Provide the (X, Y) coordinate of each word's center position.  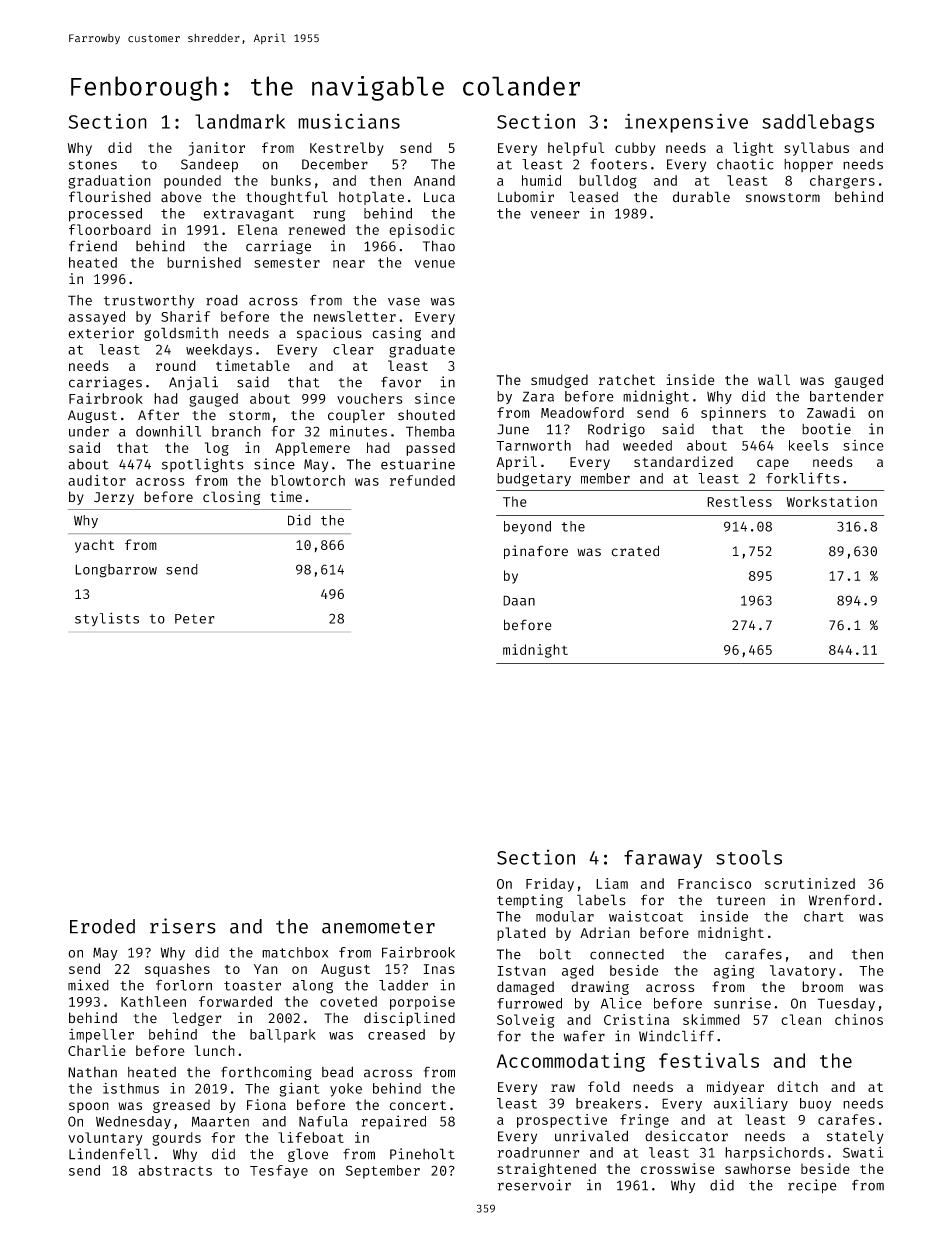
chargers (842, 182)
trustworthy (149, 301)
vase (404, 301)
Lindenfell (109, 1154)
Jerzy (114, 498)
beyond (527, 527)
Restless (739, 501)
